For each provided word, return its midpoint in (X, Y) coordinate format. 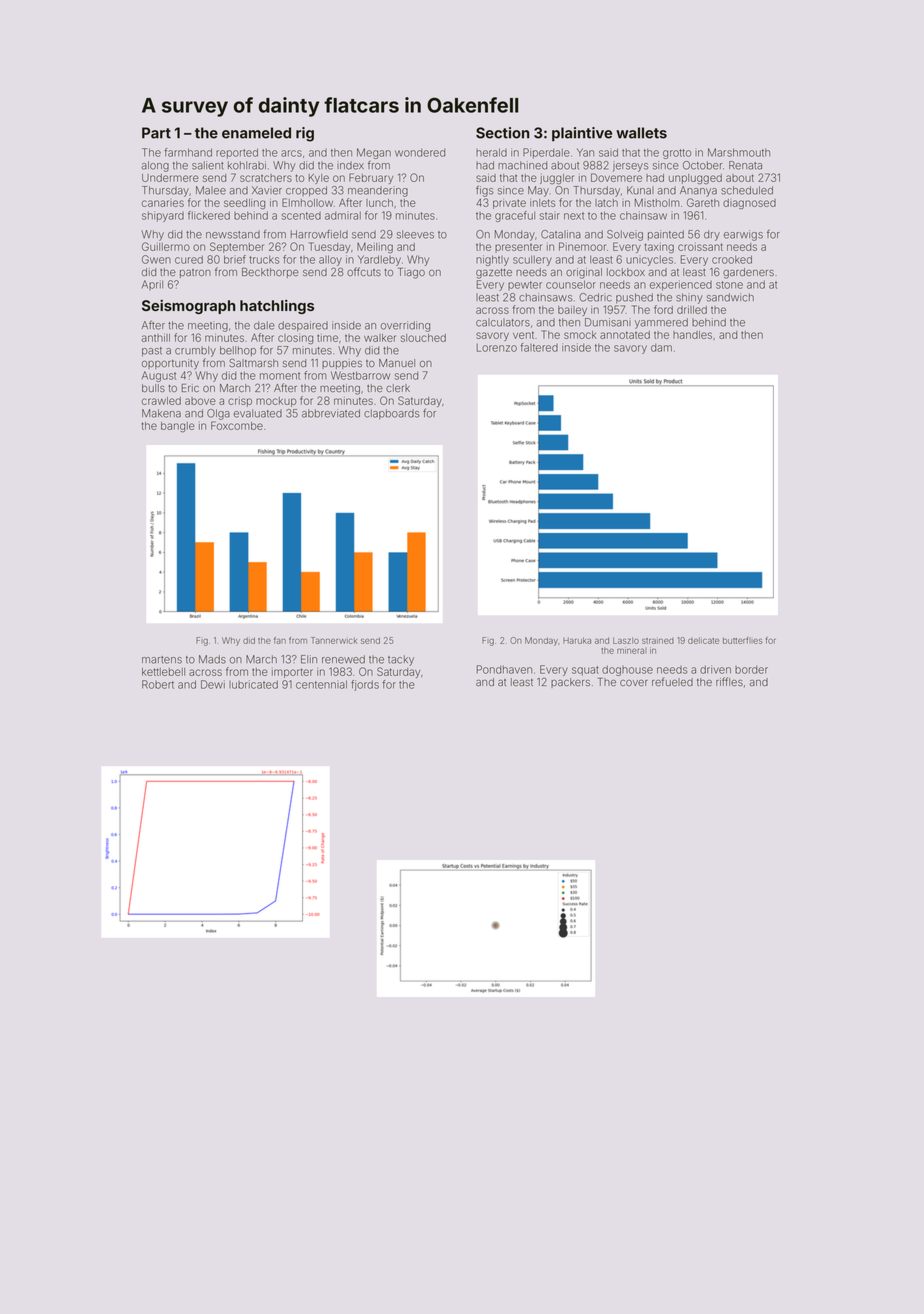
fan (280, 640)
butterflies (743, 640)
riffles (729, 681)
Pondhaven (504, 669)
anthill (156, 337)
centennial (321, 684)
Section (502, 133)
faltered (539, 347)
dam (661, 348)
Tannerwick (334, 640)
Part (156, 133)
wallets (641, 133)
